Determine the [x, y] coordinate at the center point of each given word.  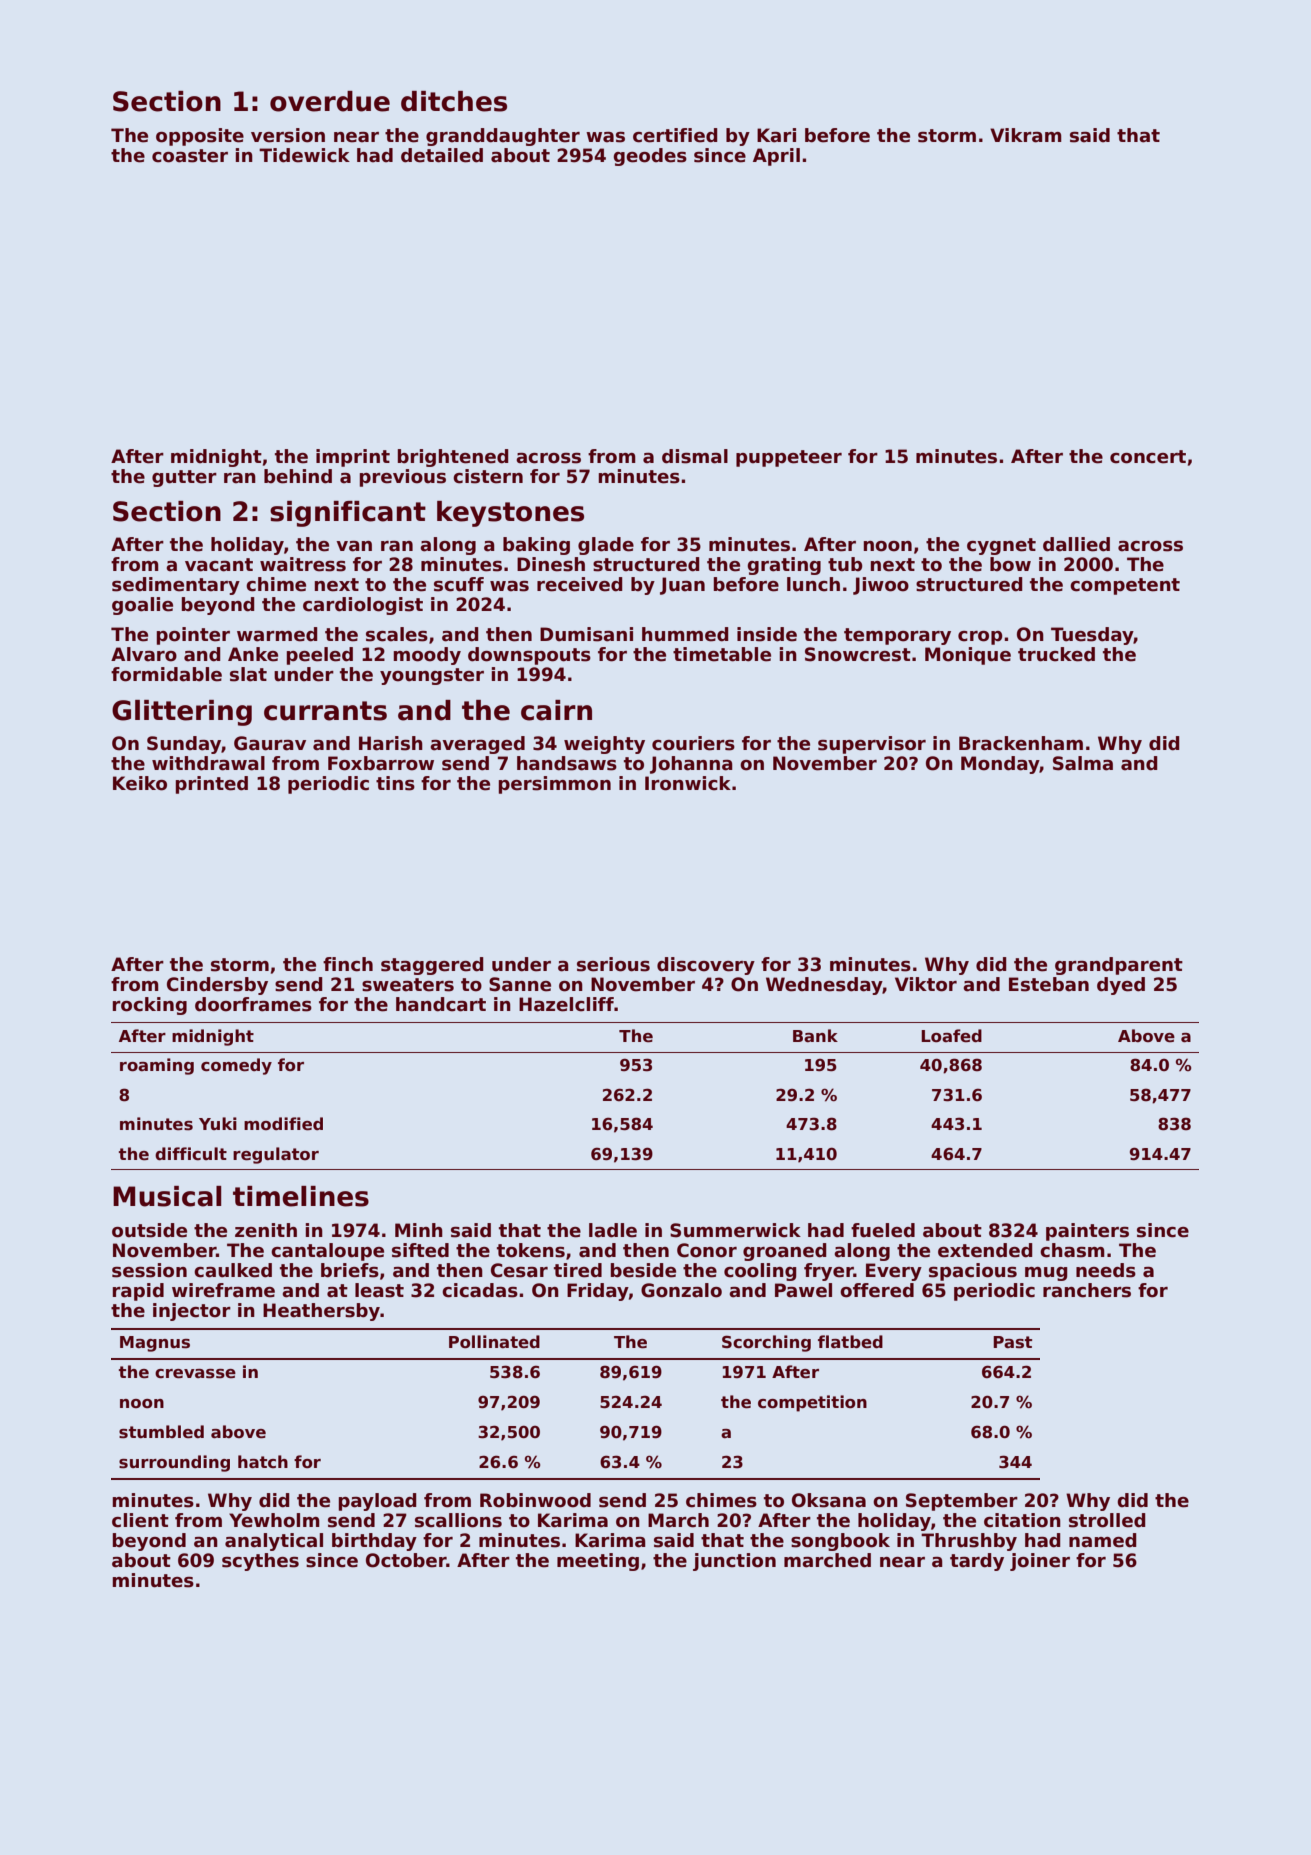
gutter [184, 478]
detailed [442, 155]
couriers [693, 743]
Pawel [803, 1290]
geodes [650, 157]
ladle [613, 1230]
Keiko [140, 783]
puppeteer [789, 458]
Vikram [1026, 135]
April [776, 157]
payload [378, 1502]
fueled [883, 1230]
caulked [233, 1270]
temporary [897, 636]
